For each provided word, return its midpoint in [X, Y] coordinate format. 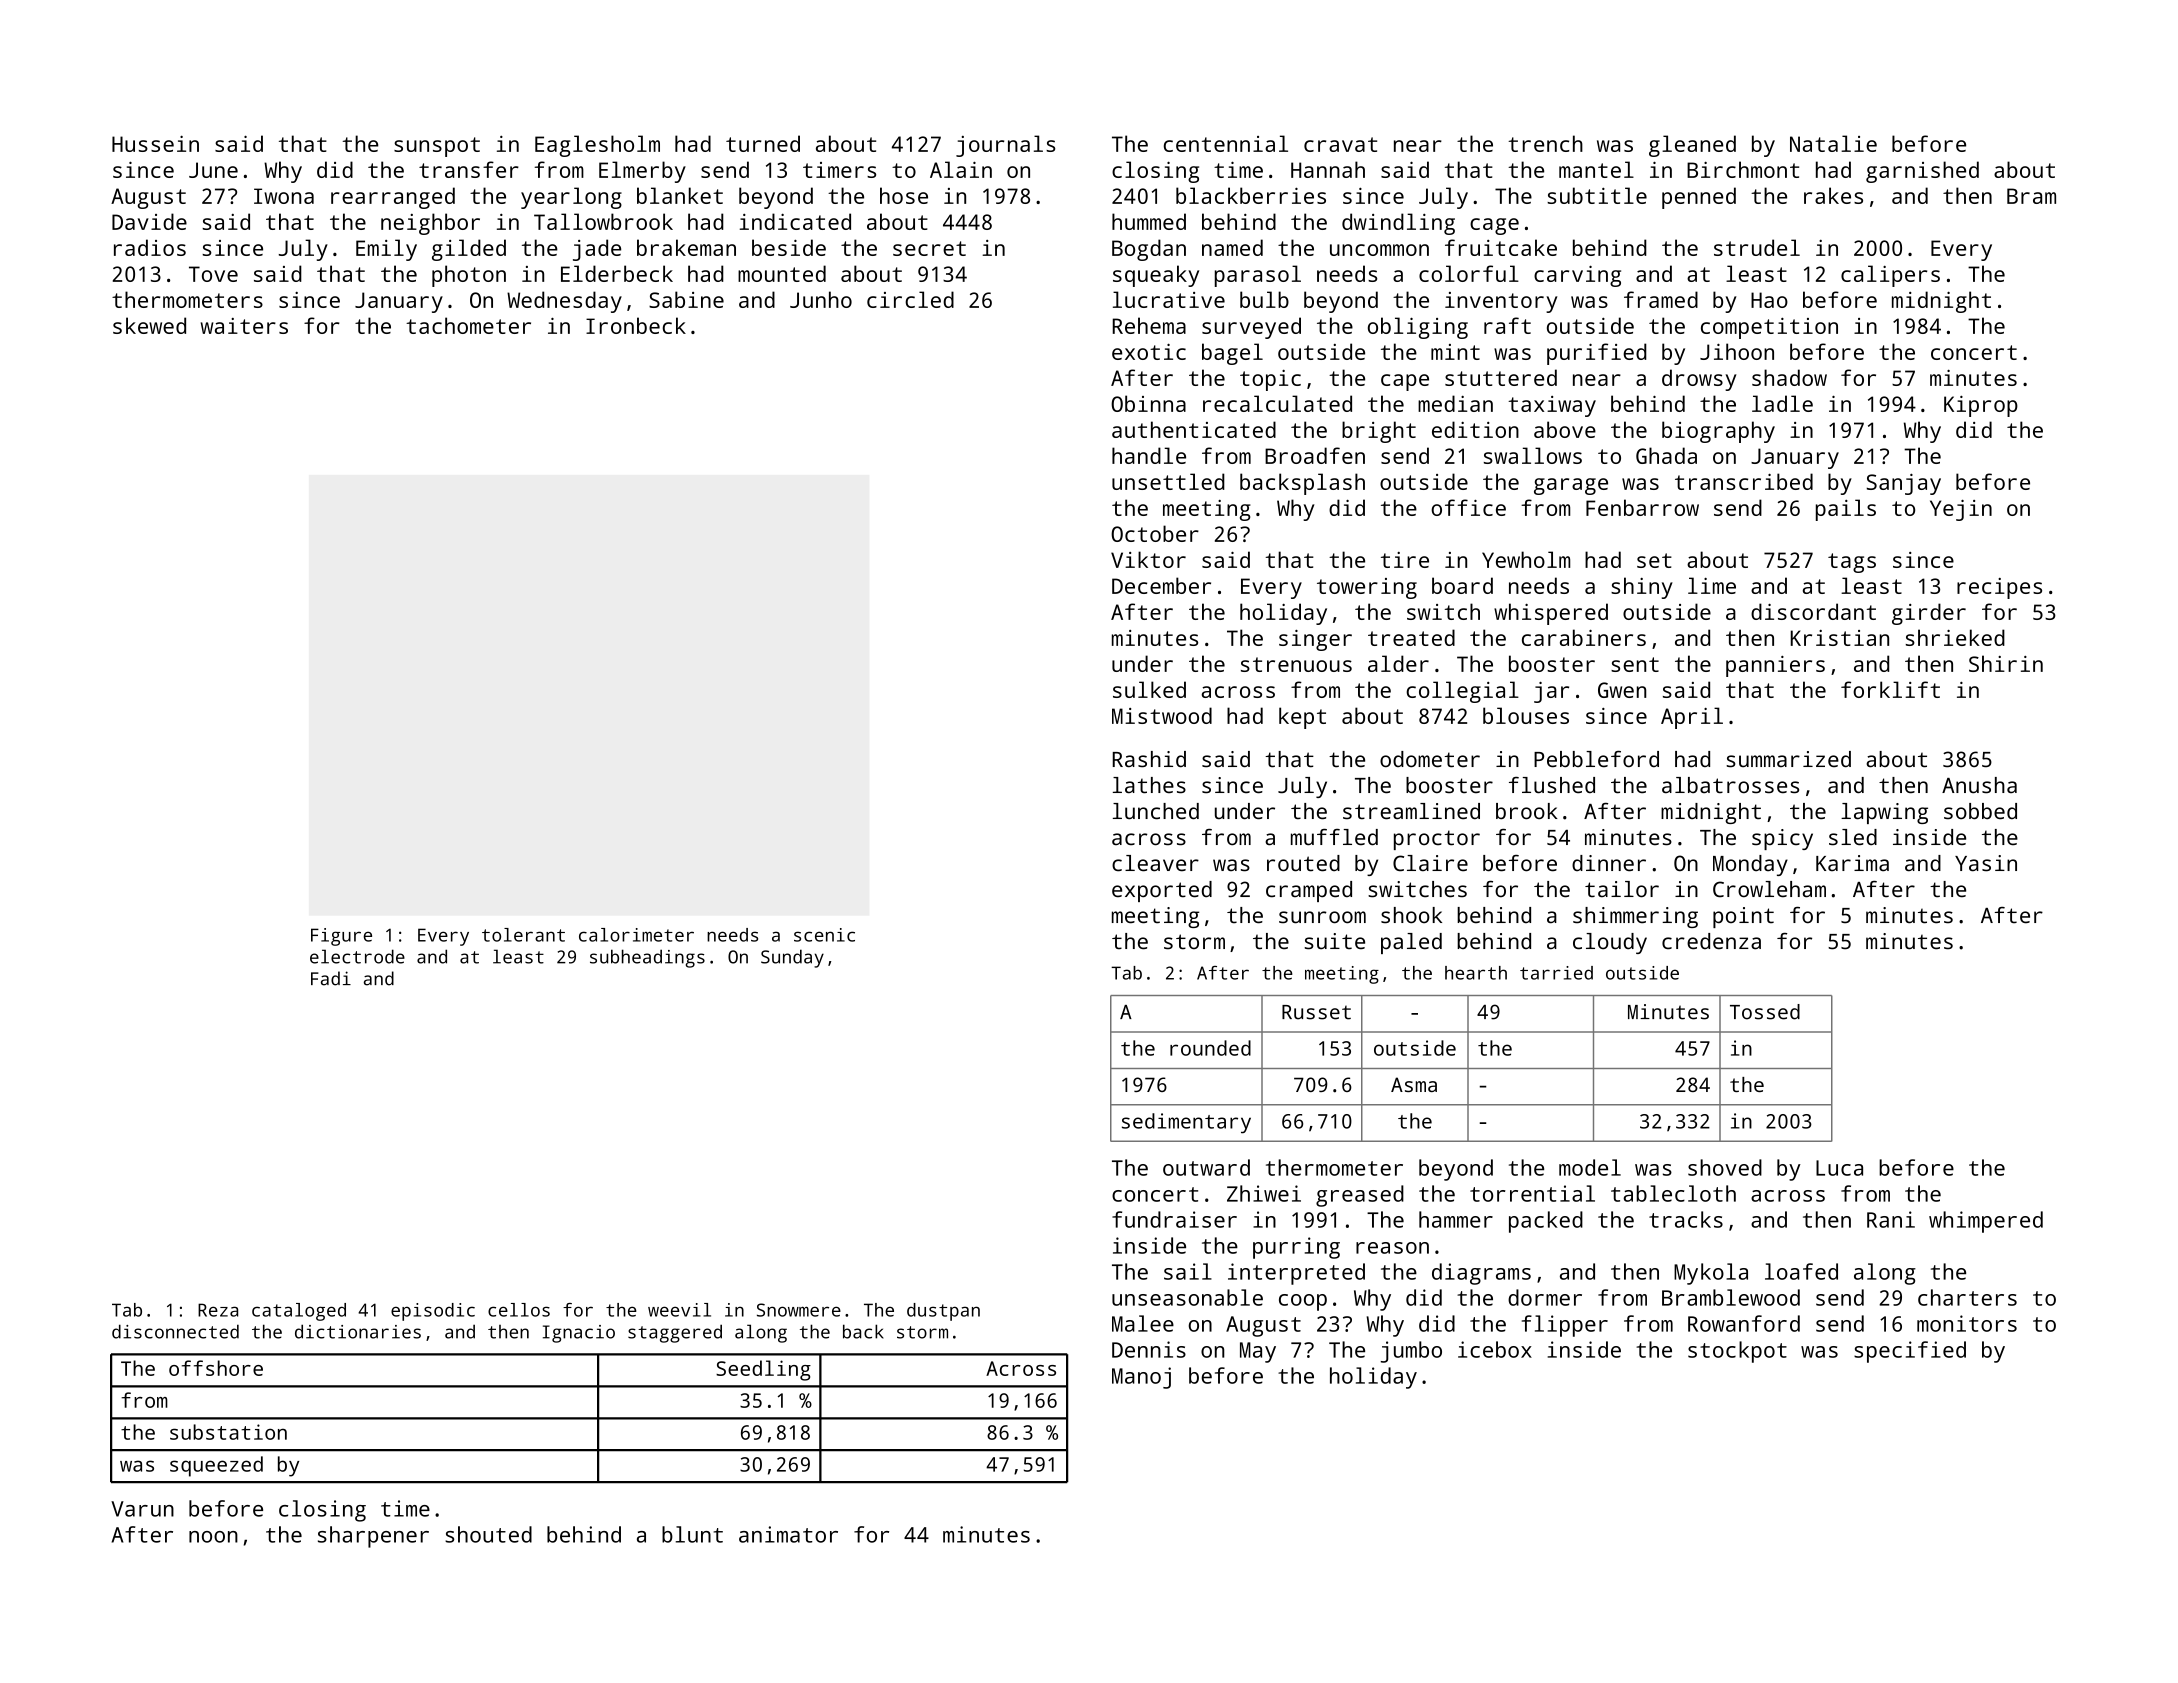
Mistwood [1162, 715]
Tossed [1765, 1012]
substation [228, 1432]
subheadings [647, 958]
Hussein [155, 143]
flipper [1565, 1326]
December [1161, 585]
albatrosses [1730, 785]
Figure [341, 937]
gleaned [1692, 146]
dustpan [943, 1312]
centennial [1226, 143]
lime [1712, 585]
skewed [149, 325]
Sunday [792, 958]
